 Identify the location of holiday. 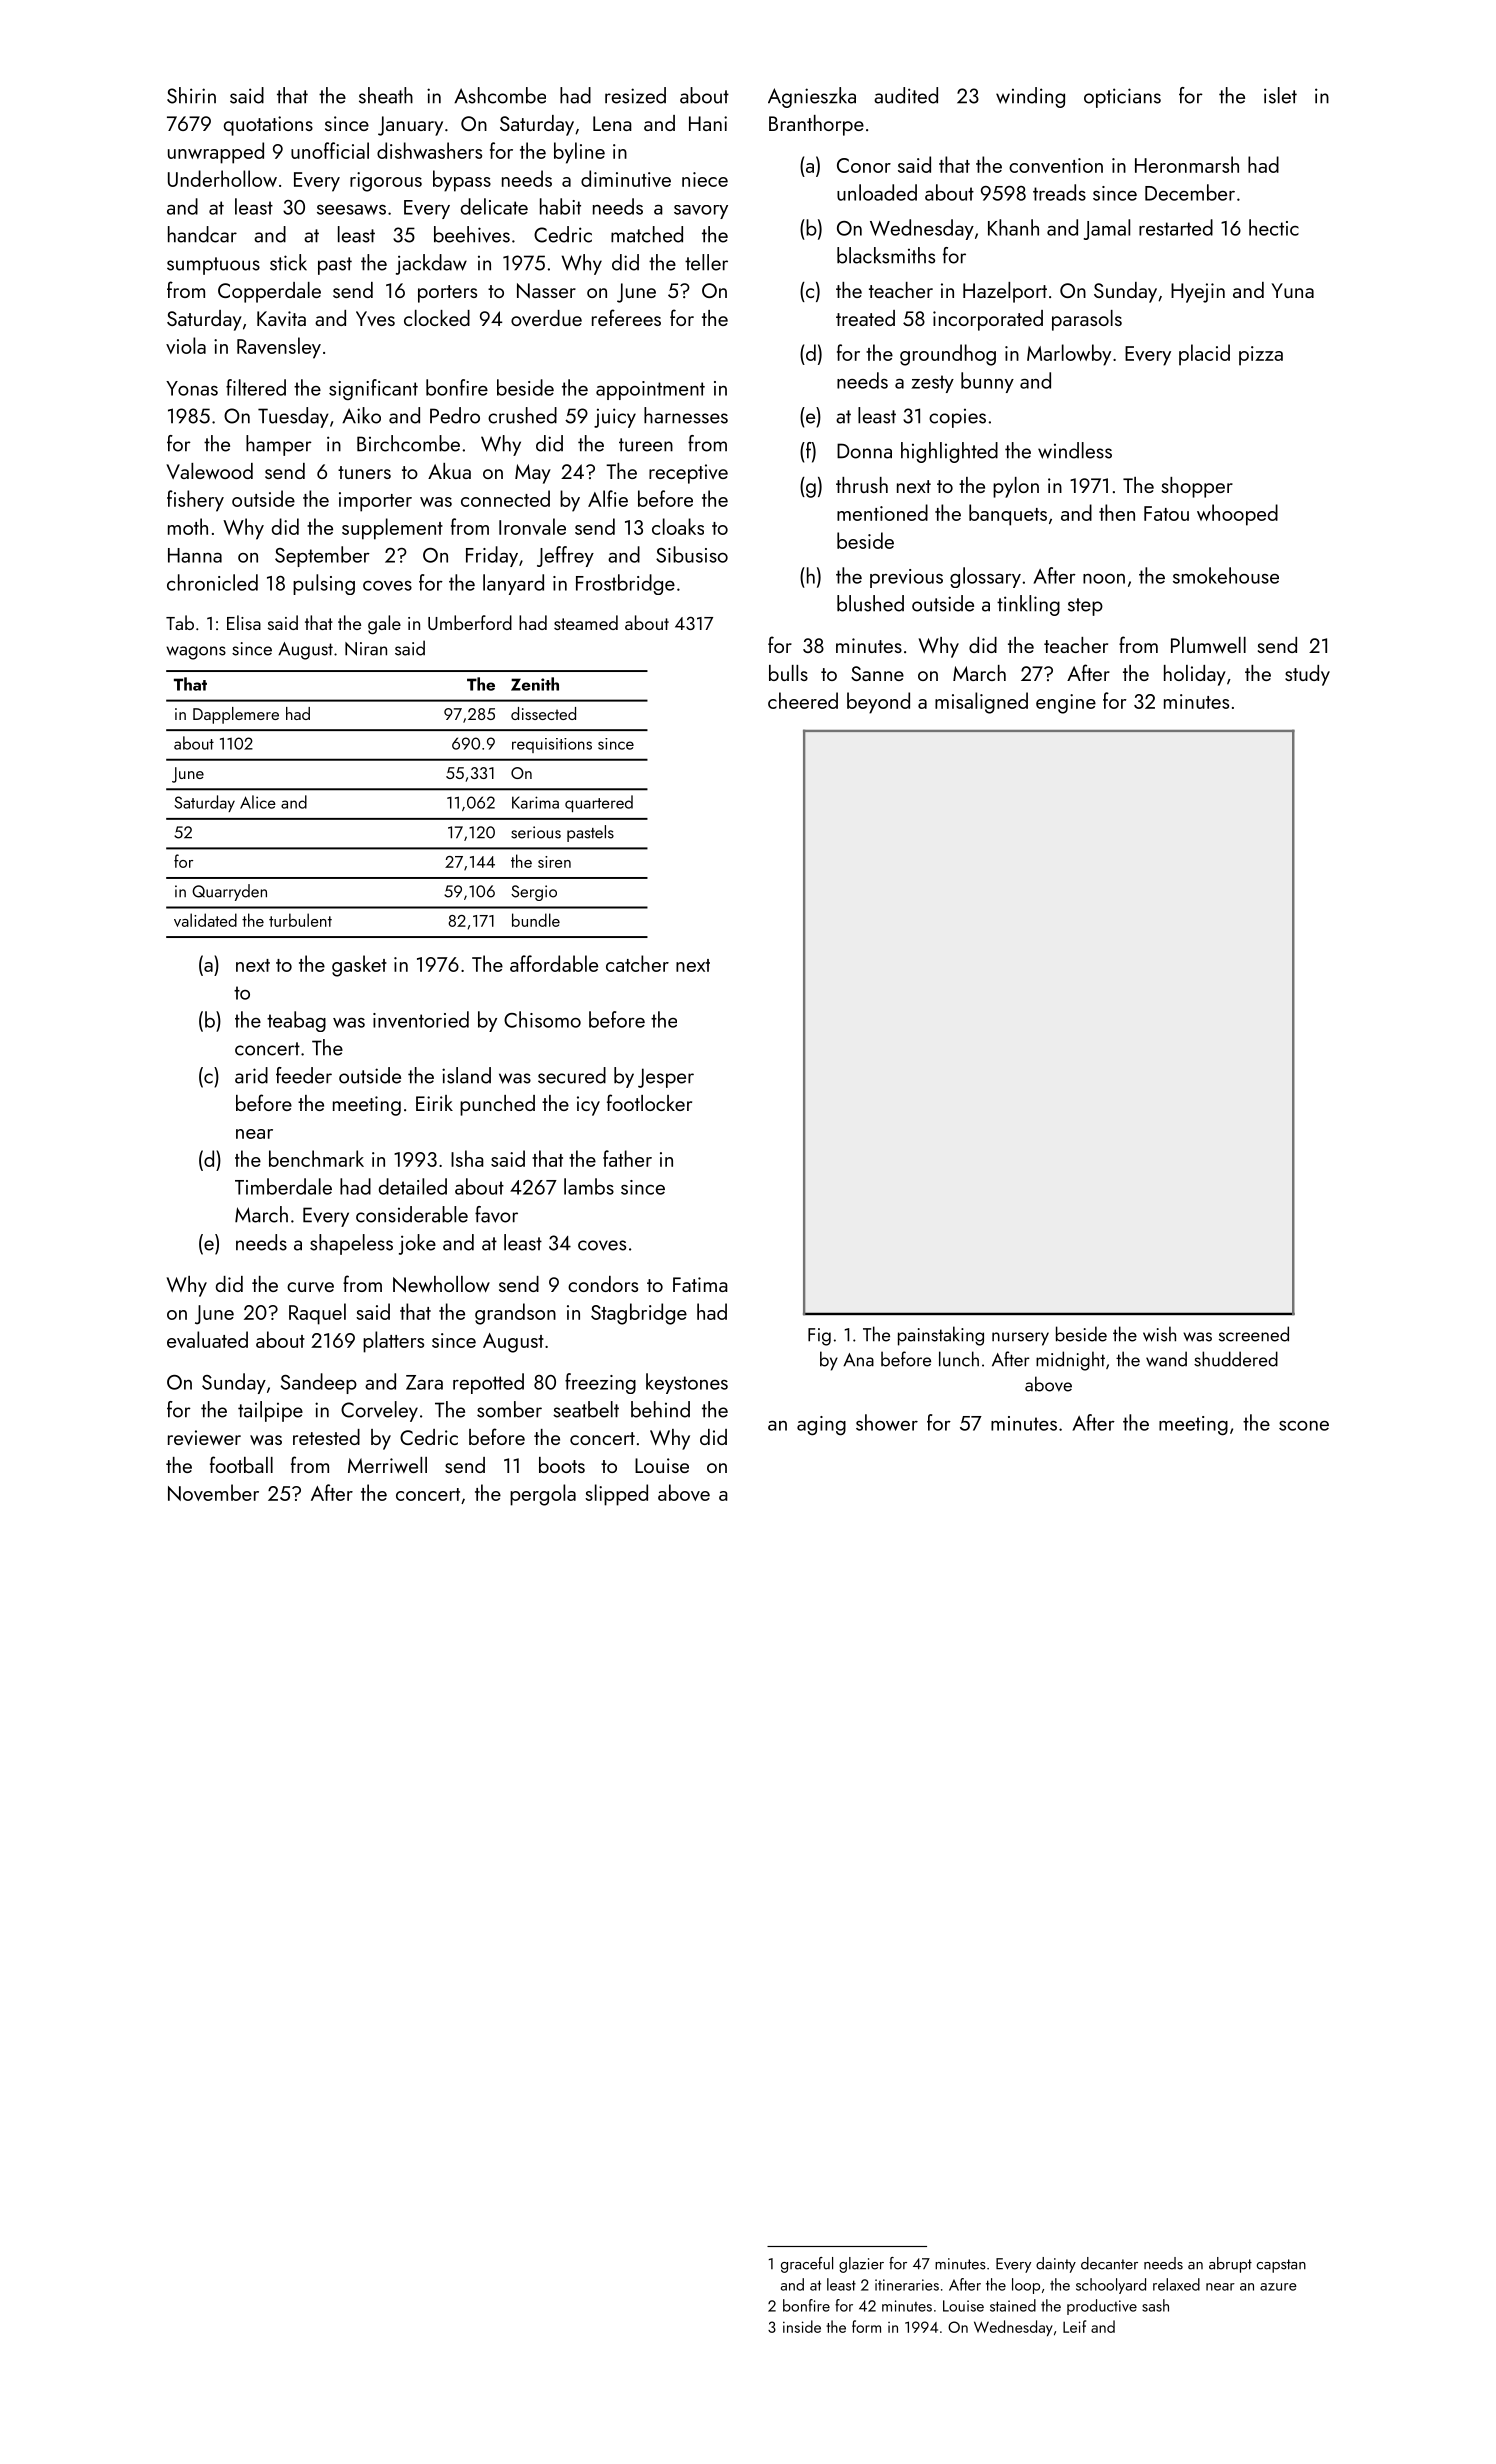
(1195, 675).
